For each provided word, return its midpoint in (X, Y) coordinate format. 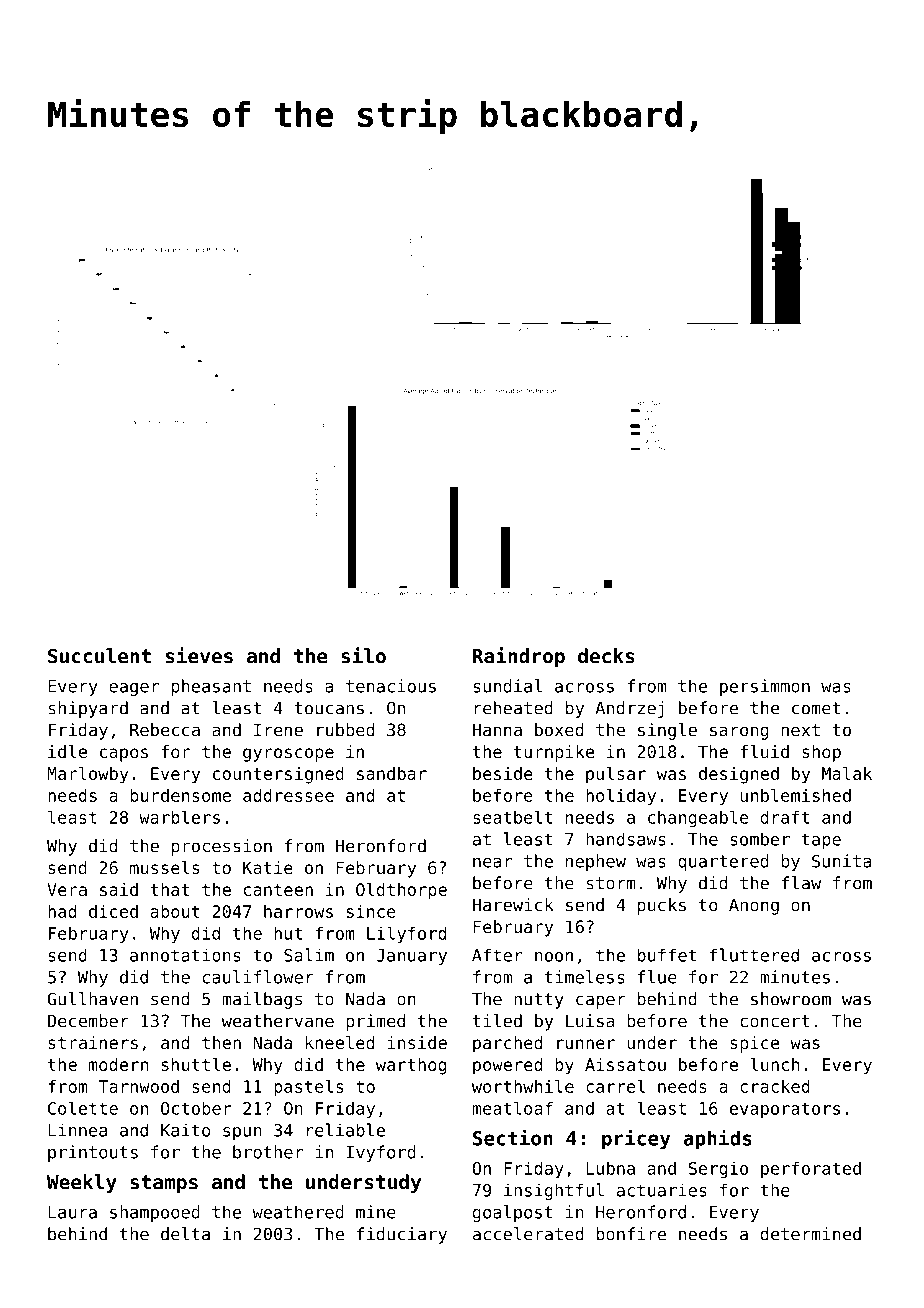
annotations (185, 955)
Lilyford (406, 934)
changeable (698, 819)
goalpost (513, 1213)
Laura (72, 1212)
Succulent (99, 656)
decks (606, 656)
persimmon (765, 687)
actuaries (662, 1190)
